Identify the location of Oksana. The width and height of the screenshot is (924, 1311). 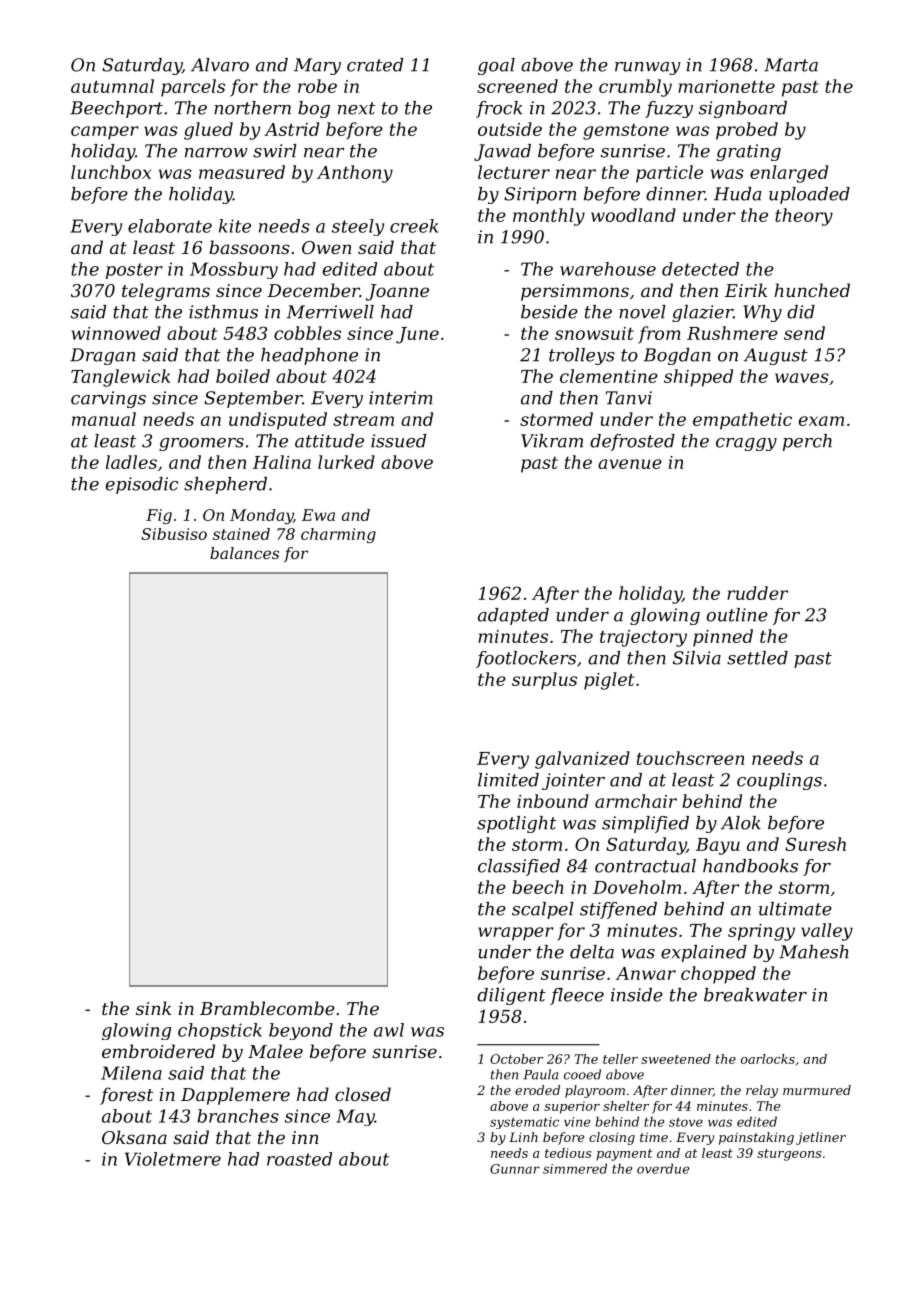
(134, 1137).
